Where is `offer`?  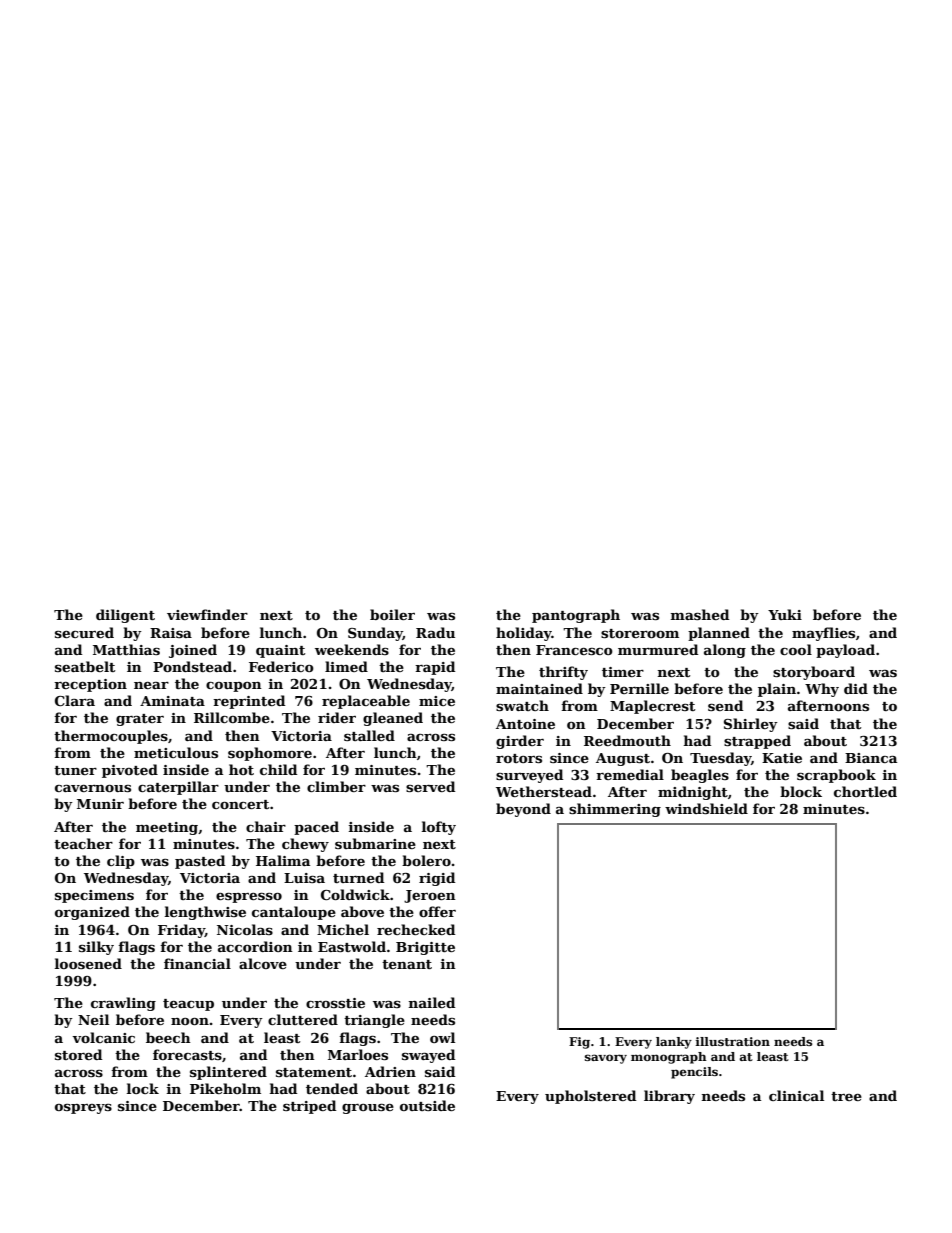
offer is located at coordinates (437, 911).
